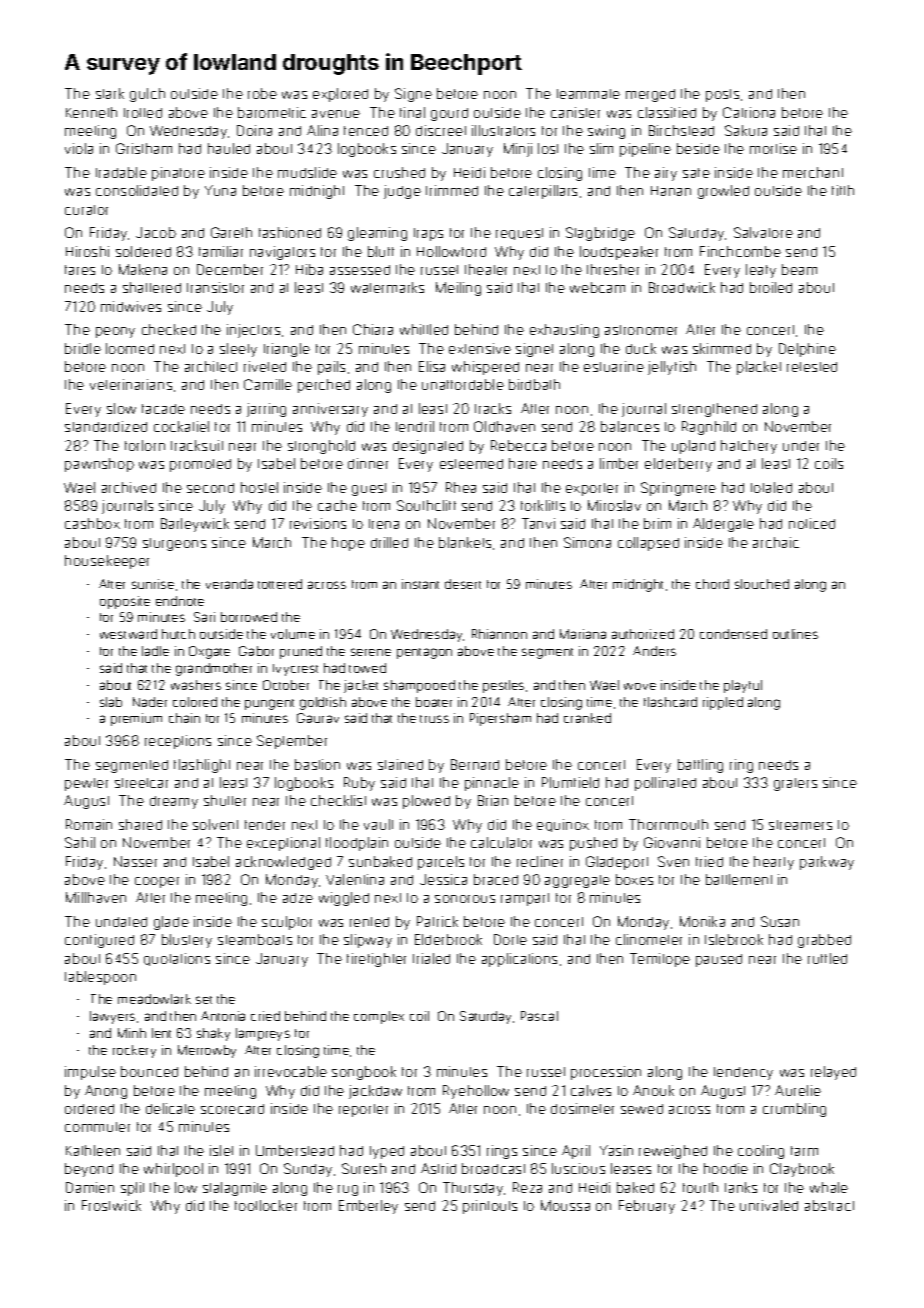 The height and width of the page is (1308, 924). Describe the element at coordinates (424, 653) in the page. I see `pentagon` at that location.
